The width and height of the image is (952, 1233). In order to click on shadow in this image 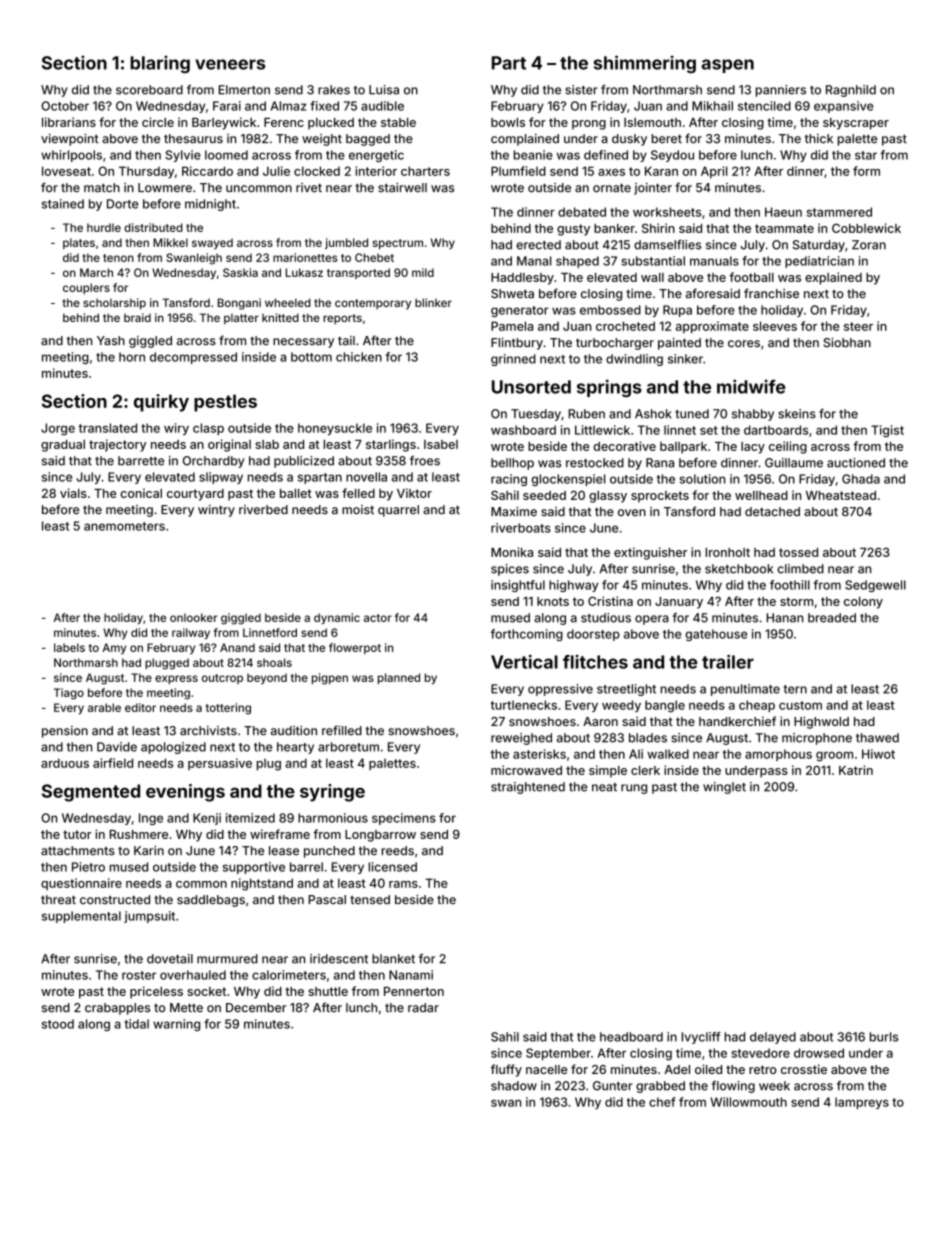, I will do `click(514, 1086)`.
